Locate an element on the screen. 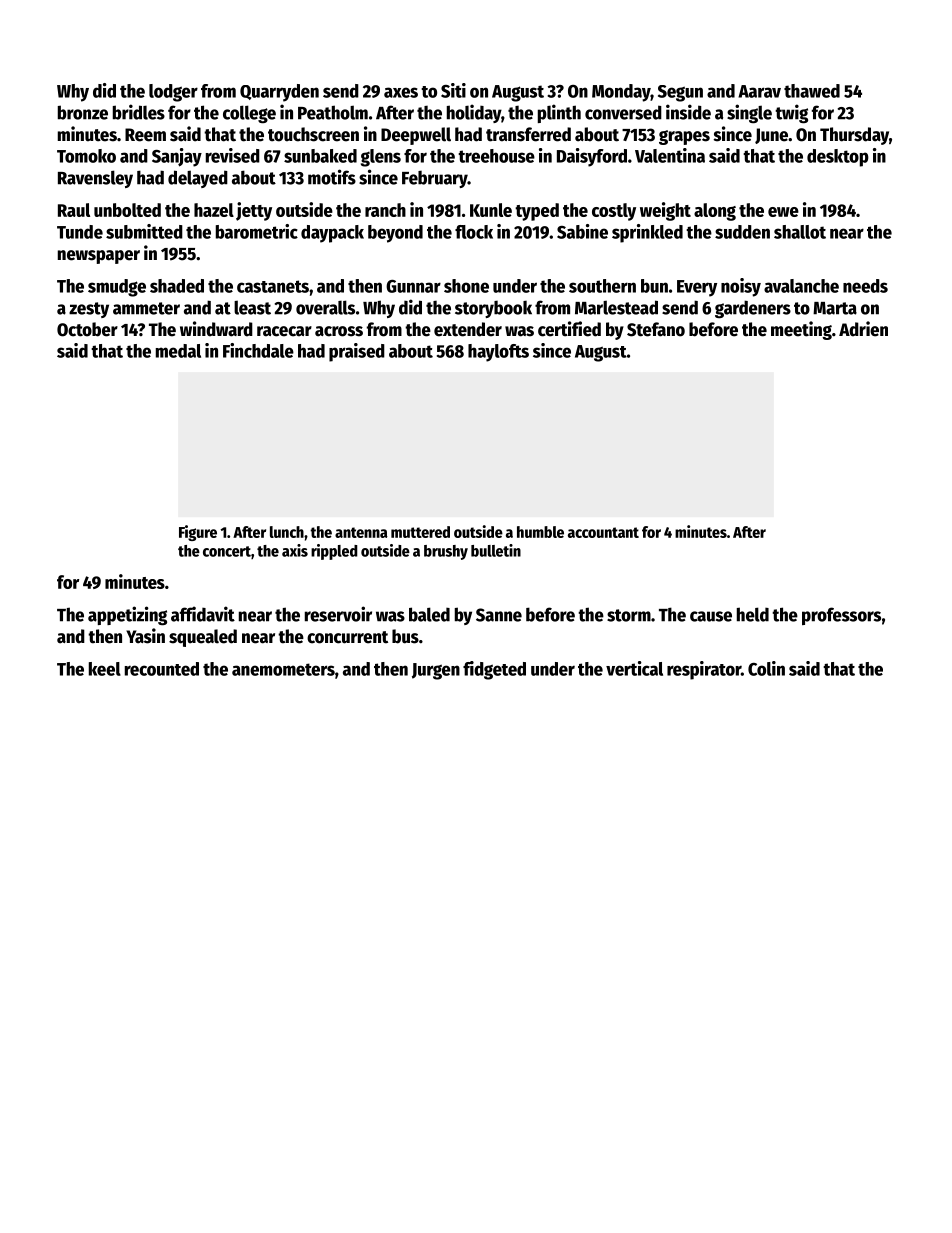 This screenshot has width=952, height=1233. praised is located at coordinates (357, 352).
